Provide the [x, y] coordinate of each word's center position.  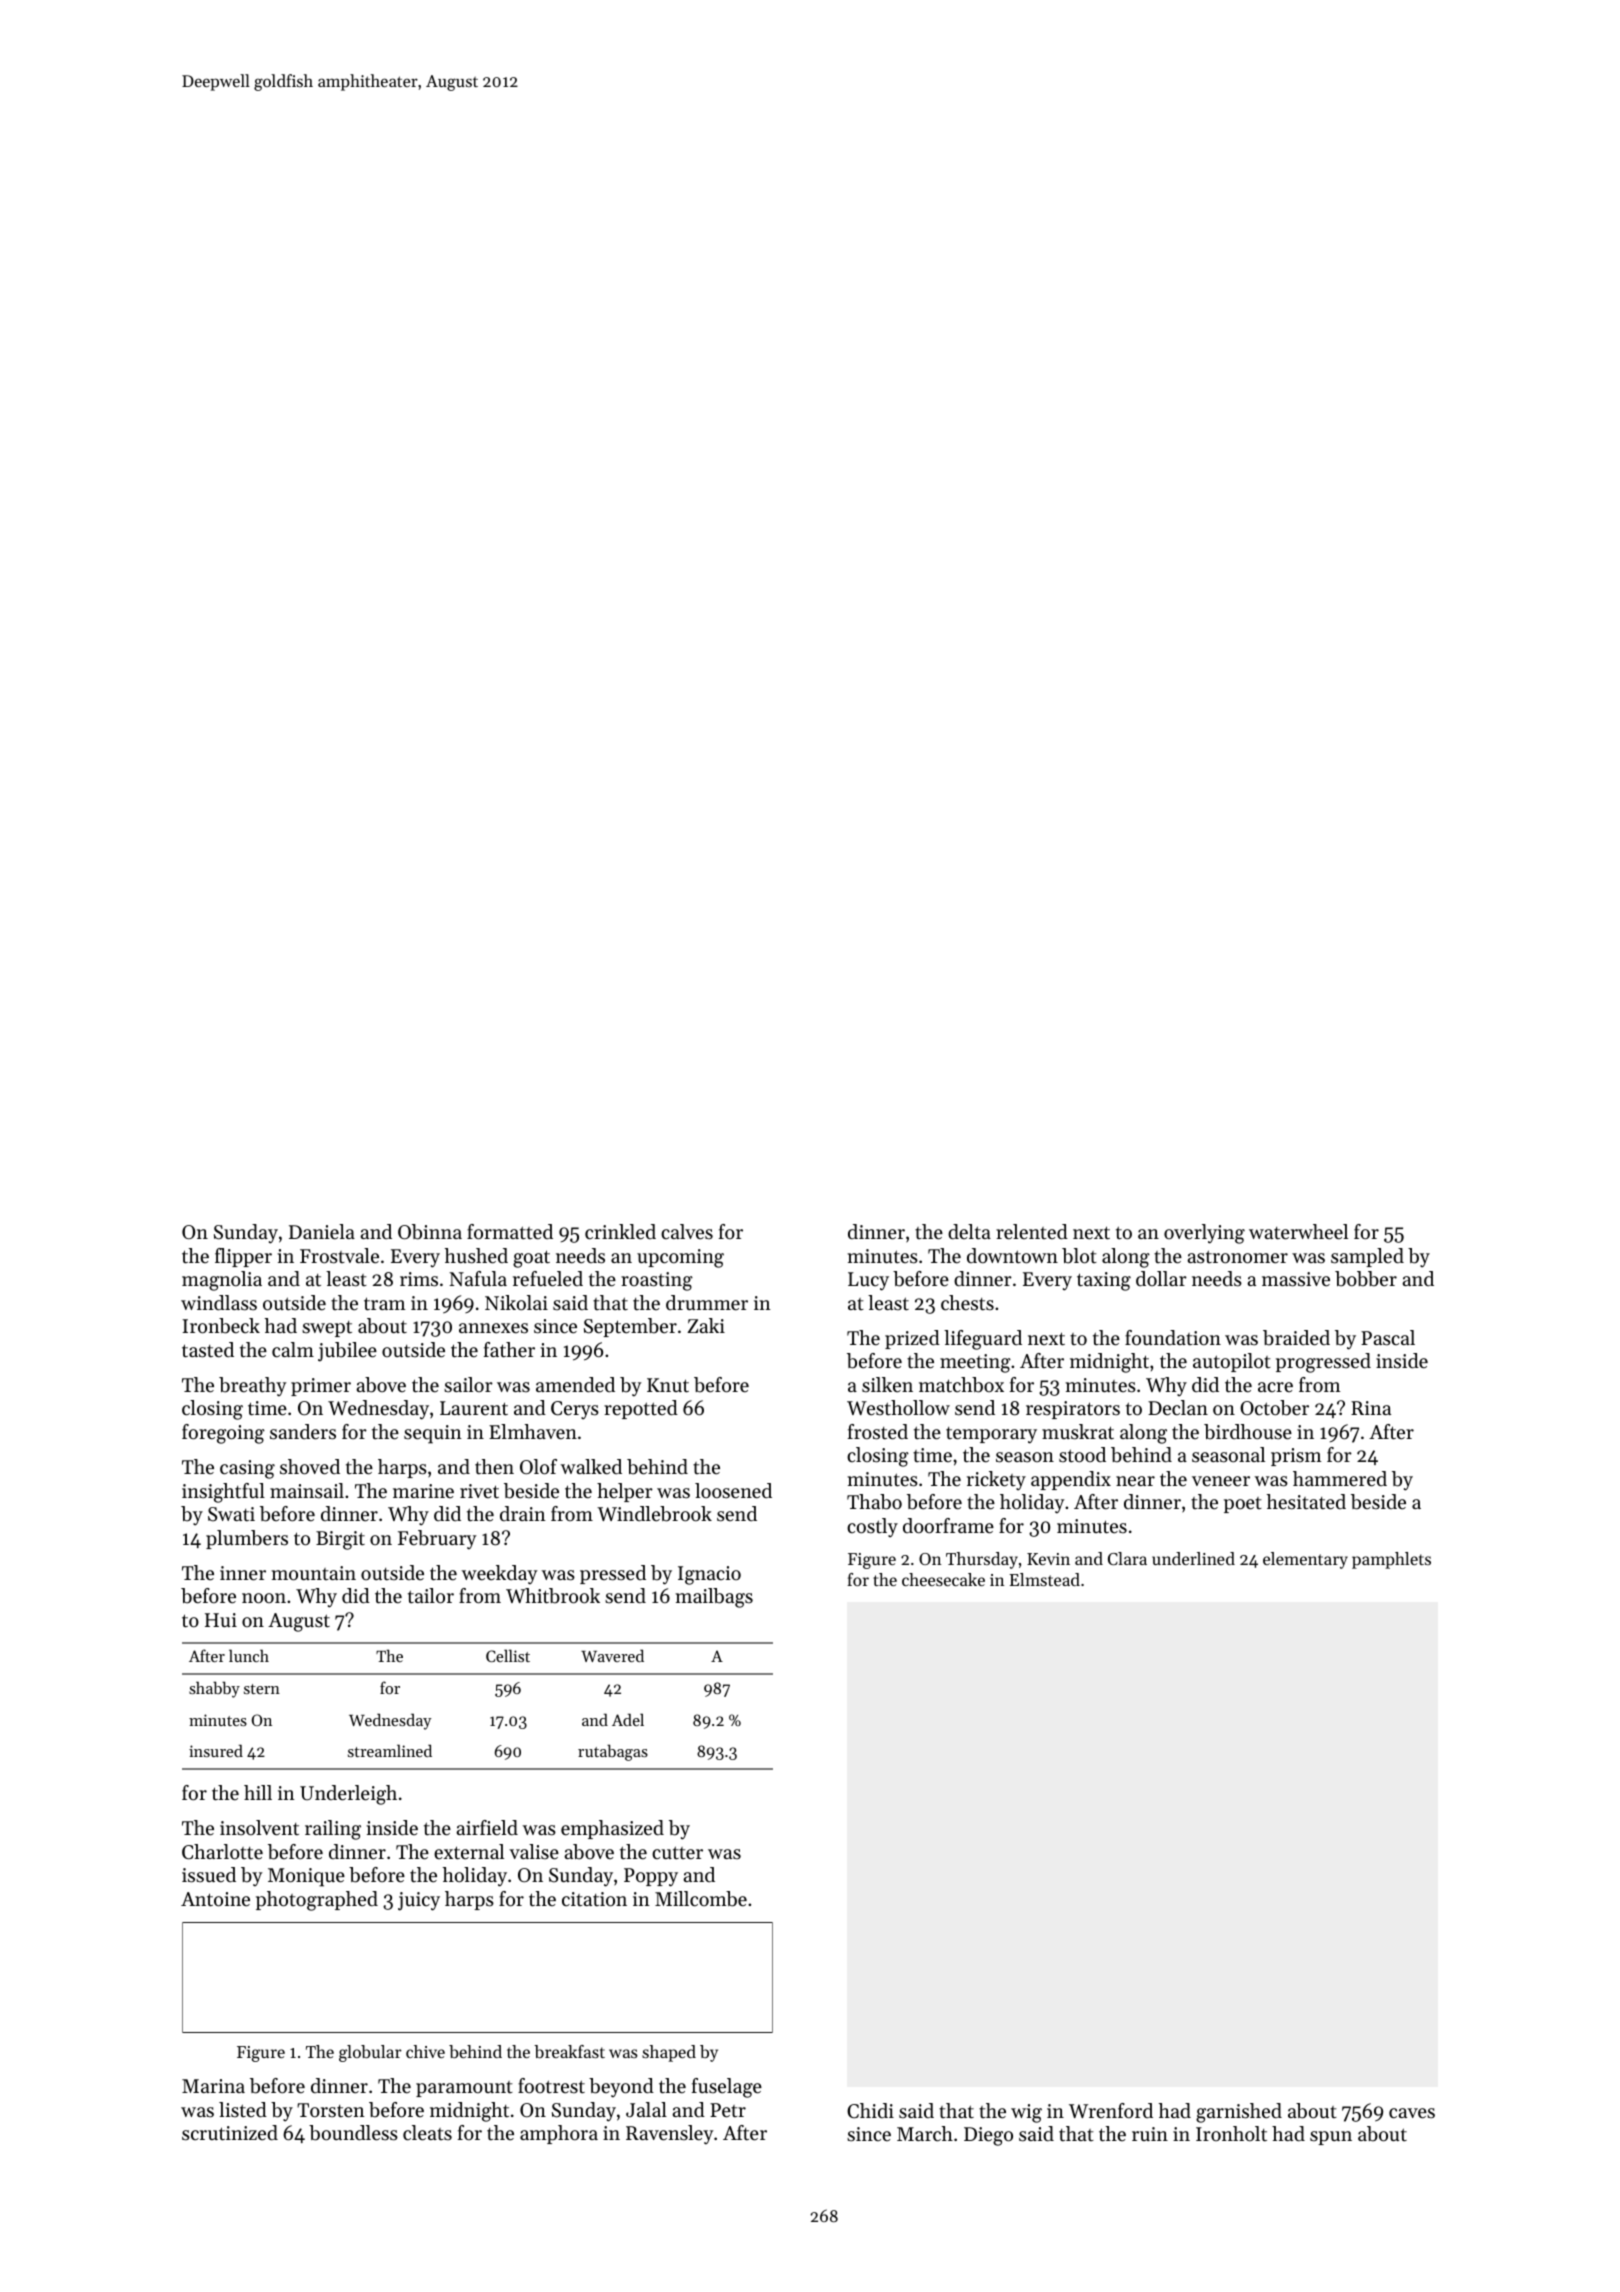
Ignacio [709, 1575]
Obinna [430, 1232]
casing [247, 1469]
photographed [317, 1901]
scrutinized [230, 2133]
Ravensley [670, 2135]
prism [1296, 1457]
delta [969, 1232]
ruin [1150, 2134]
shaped [669, 2053]
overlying [1204, 1234]
